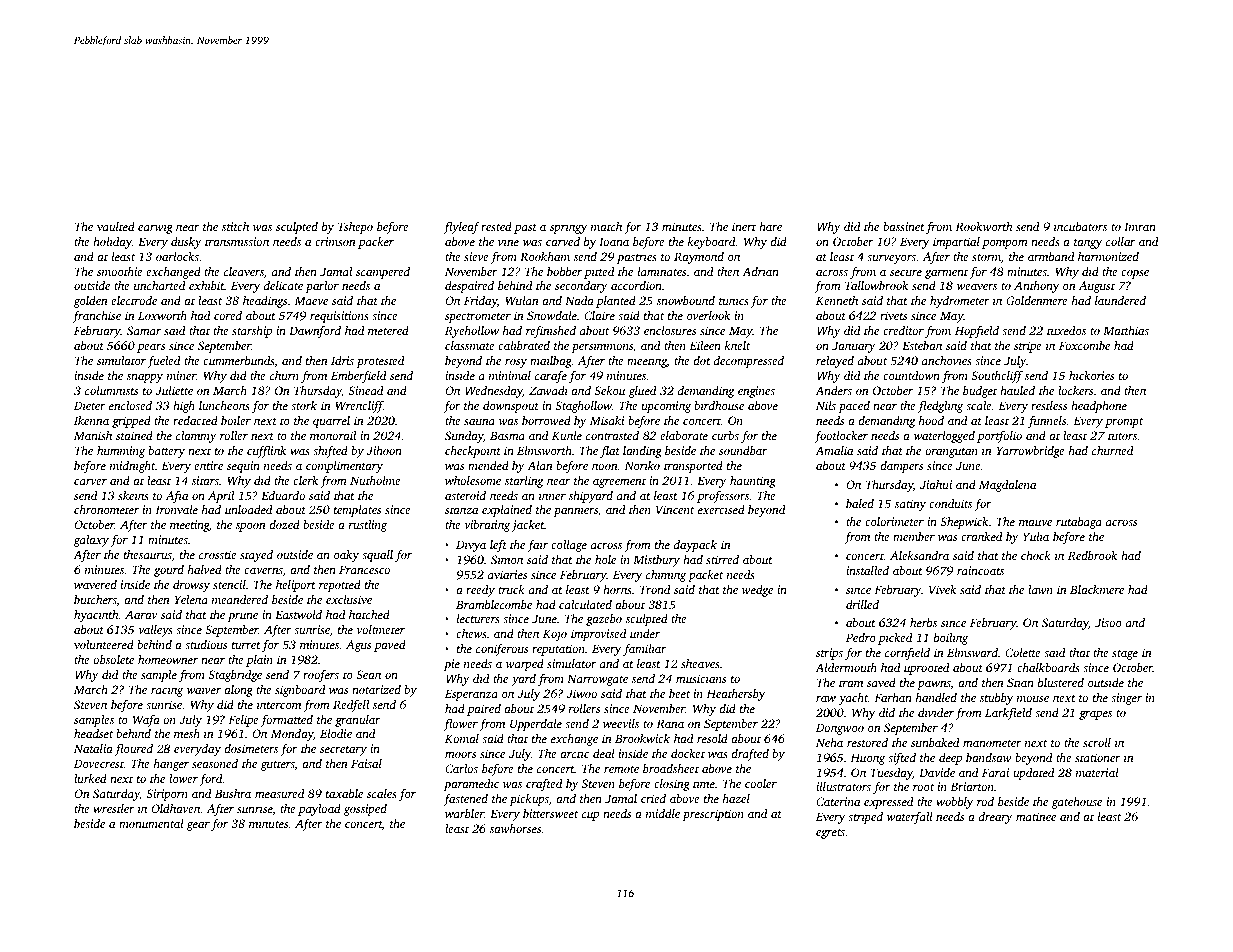 This image has width=1233, height=952. What do you see at coordinates (1108, 622) in the image?
I see `Jisoo` at bounding box center [1108, 622].
